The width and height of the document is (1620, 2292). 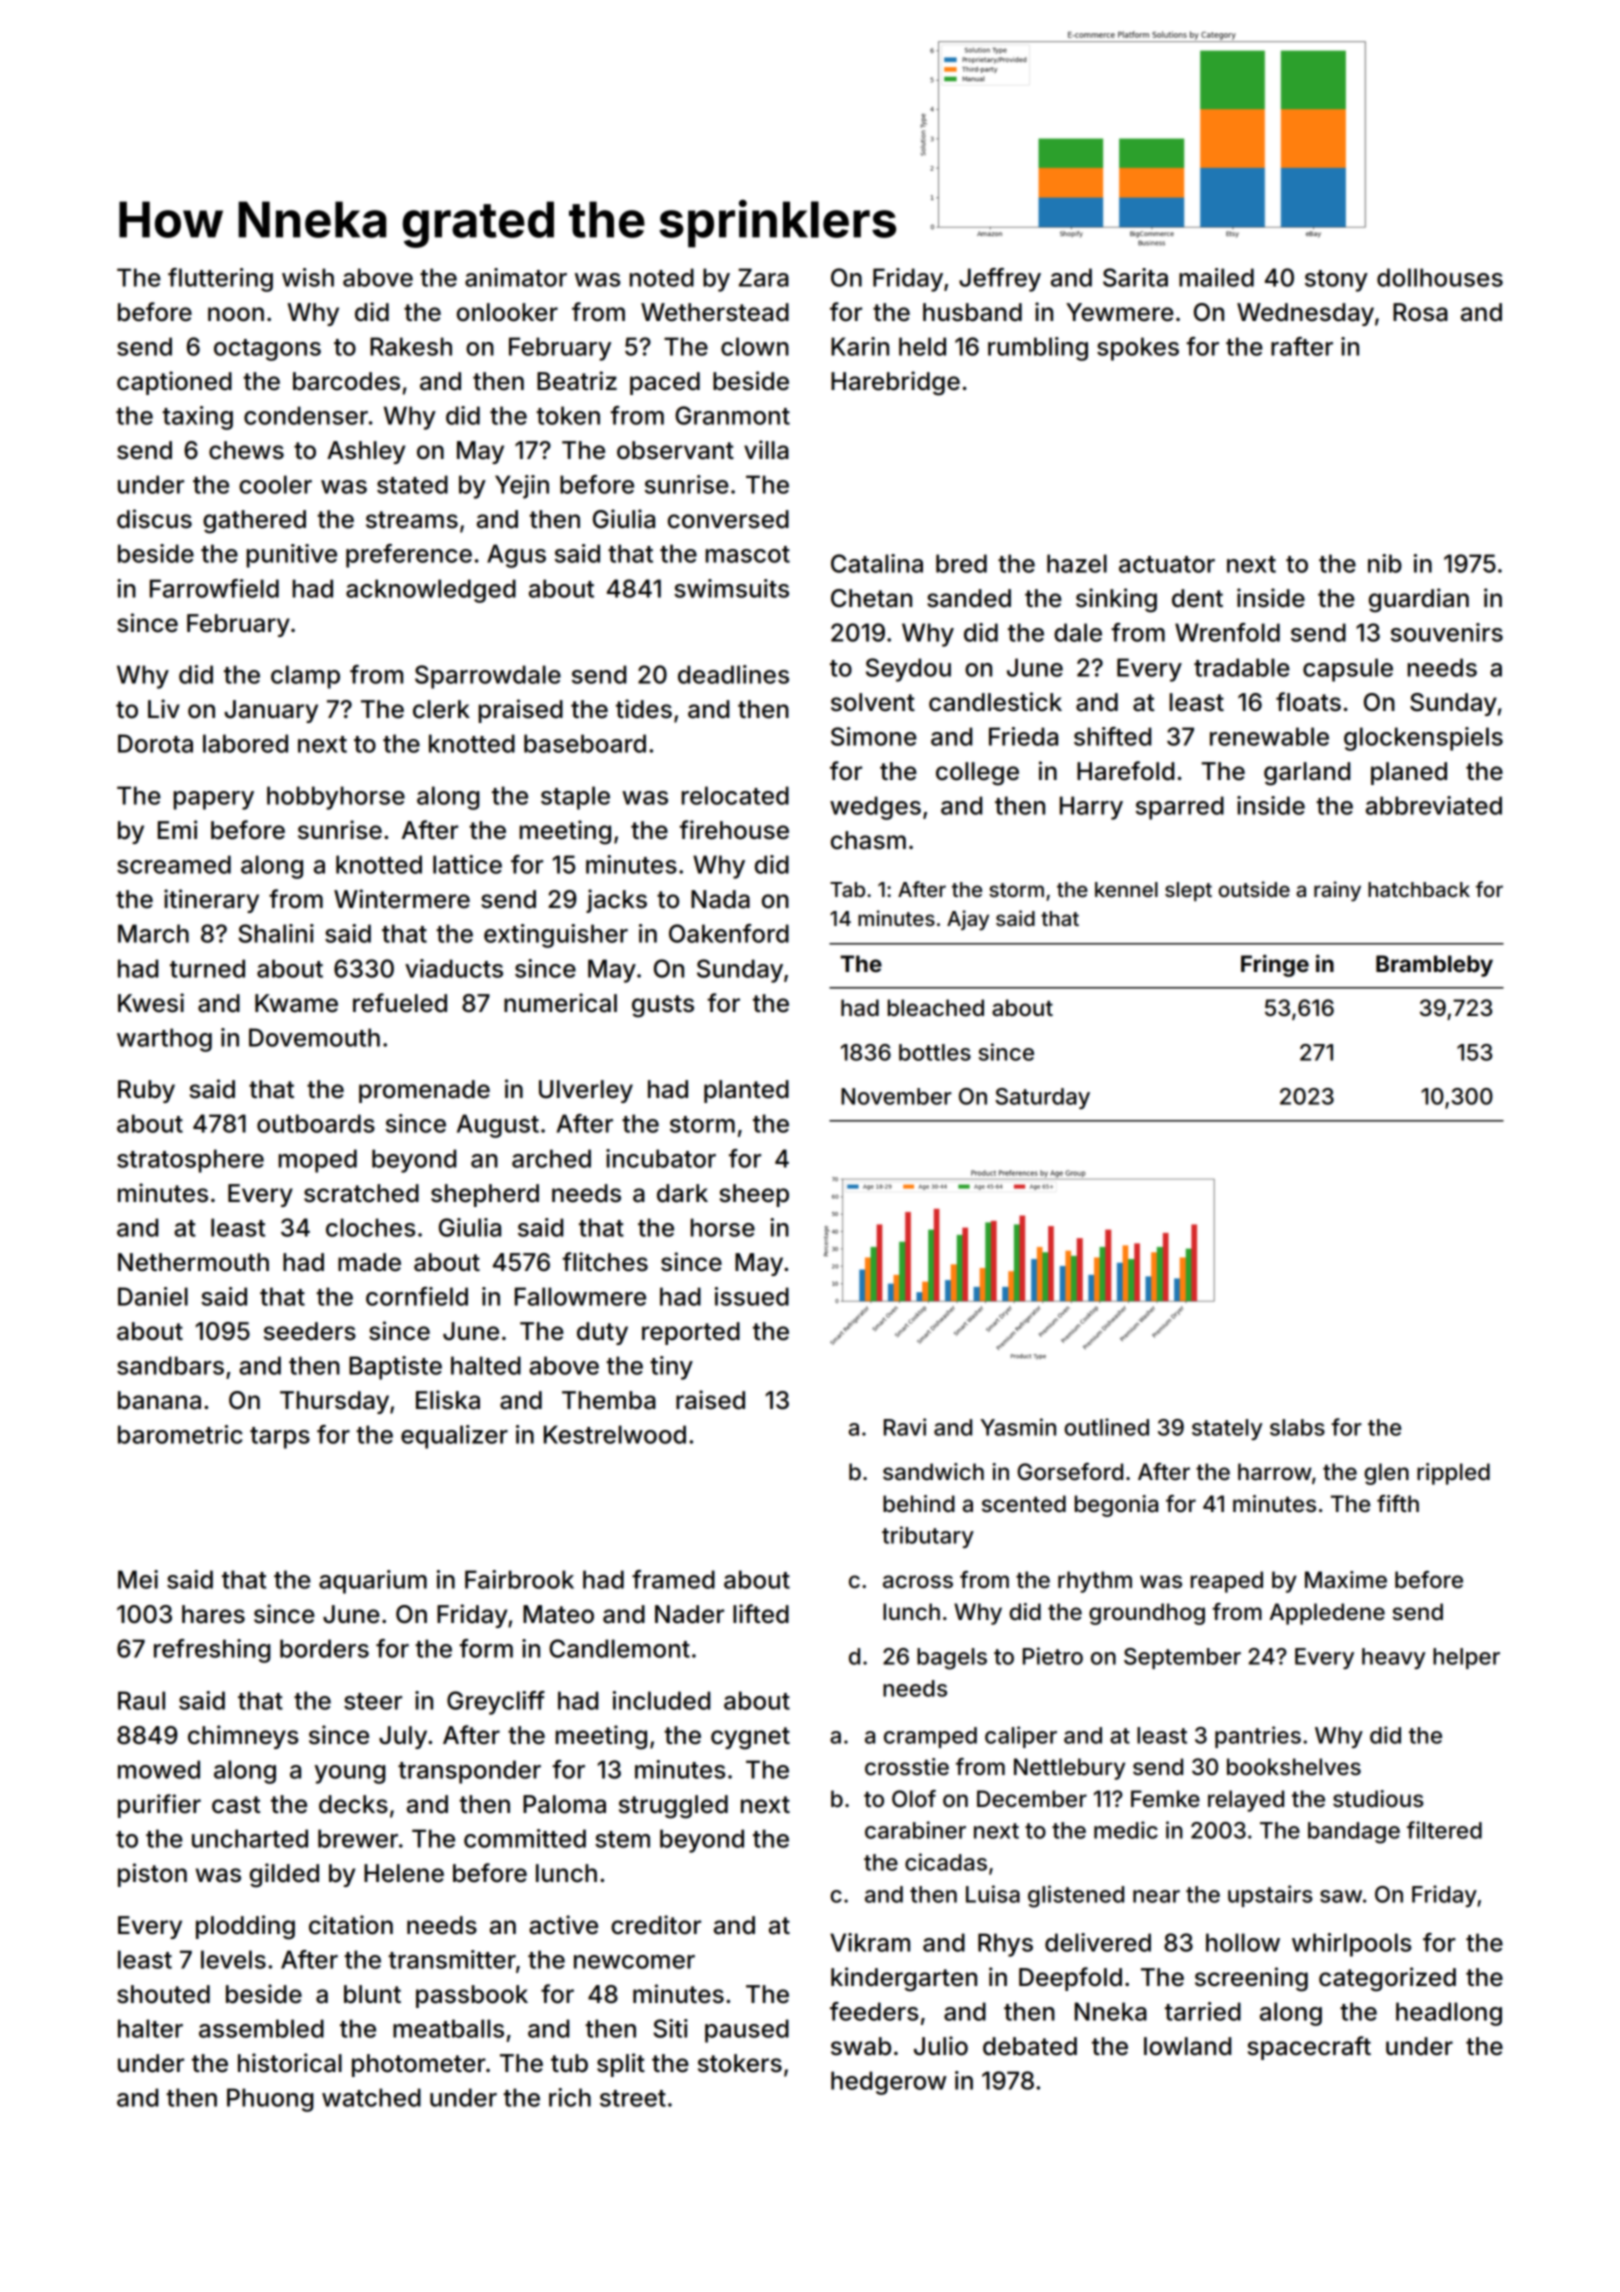 I want to click on Jeffrey, so click(x=1000, y=280).
